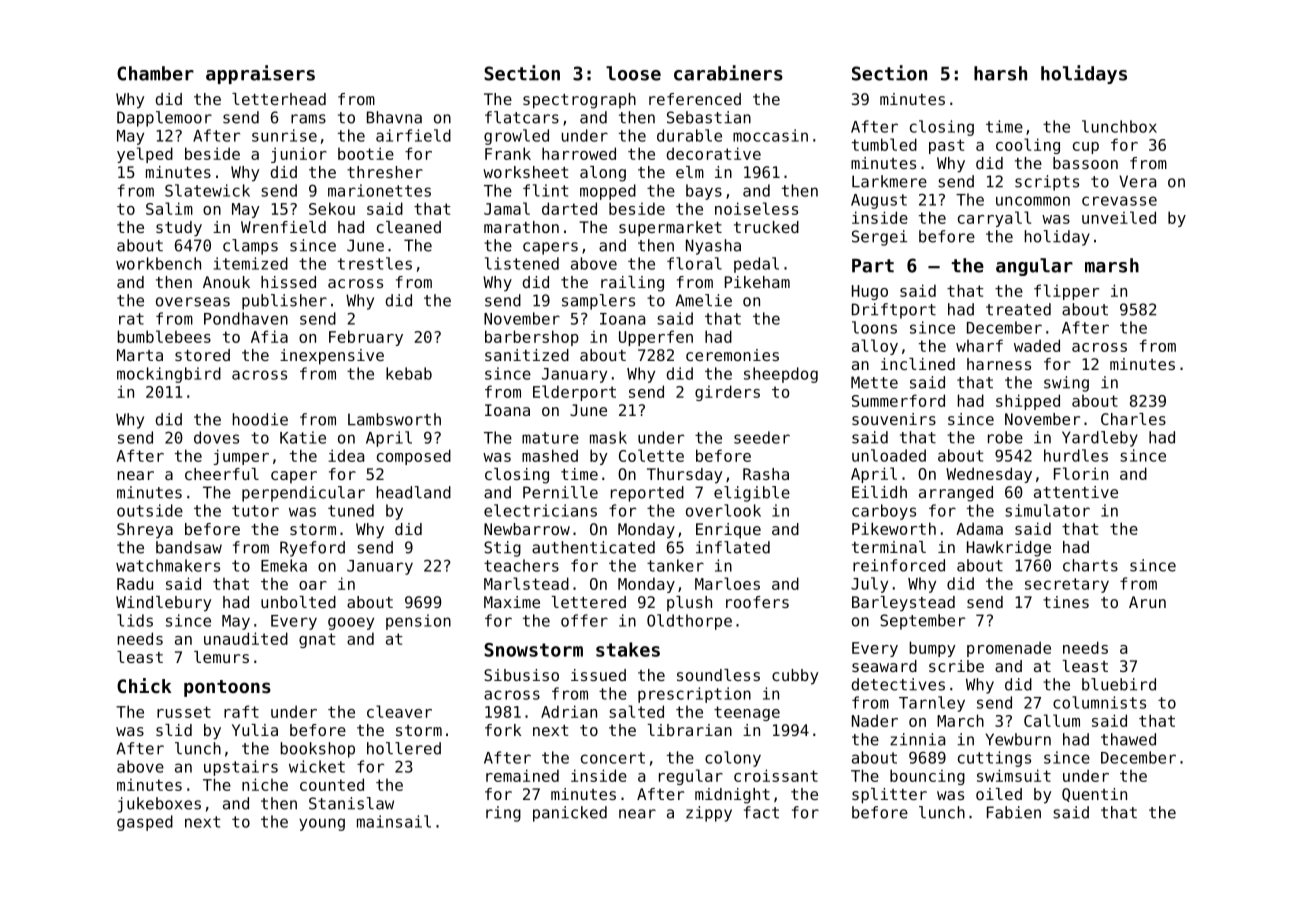 The image size is (1308, 924). What do you see at coordinates (795, 677) in the screenshot?
I see `cubby` at bounding box center [795, 677].
